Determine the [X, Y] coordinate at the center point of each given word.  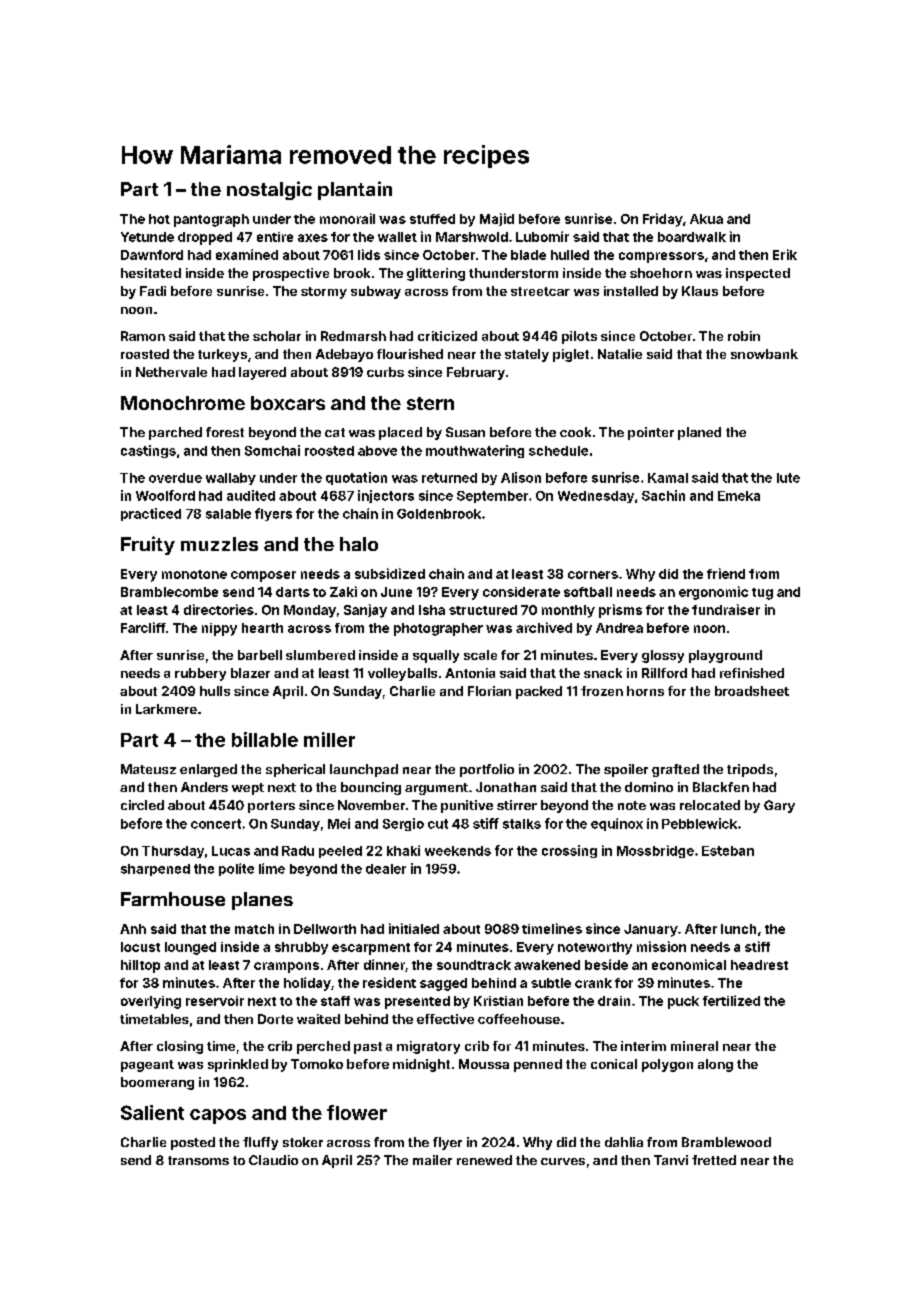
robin [744, 336]
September [492, 497]
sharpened [155, 870]
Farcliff [143, 627]
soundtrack [474, 965]
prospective [291, 274]
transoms [198, 1160]
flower [357, 1112]
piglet [571, 355]
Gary [779, 806]
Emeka [739, 496]
